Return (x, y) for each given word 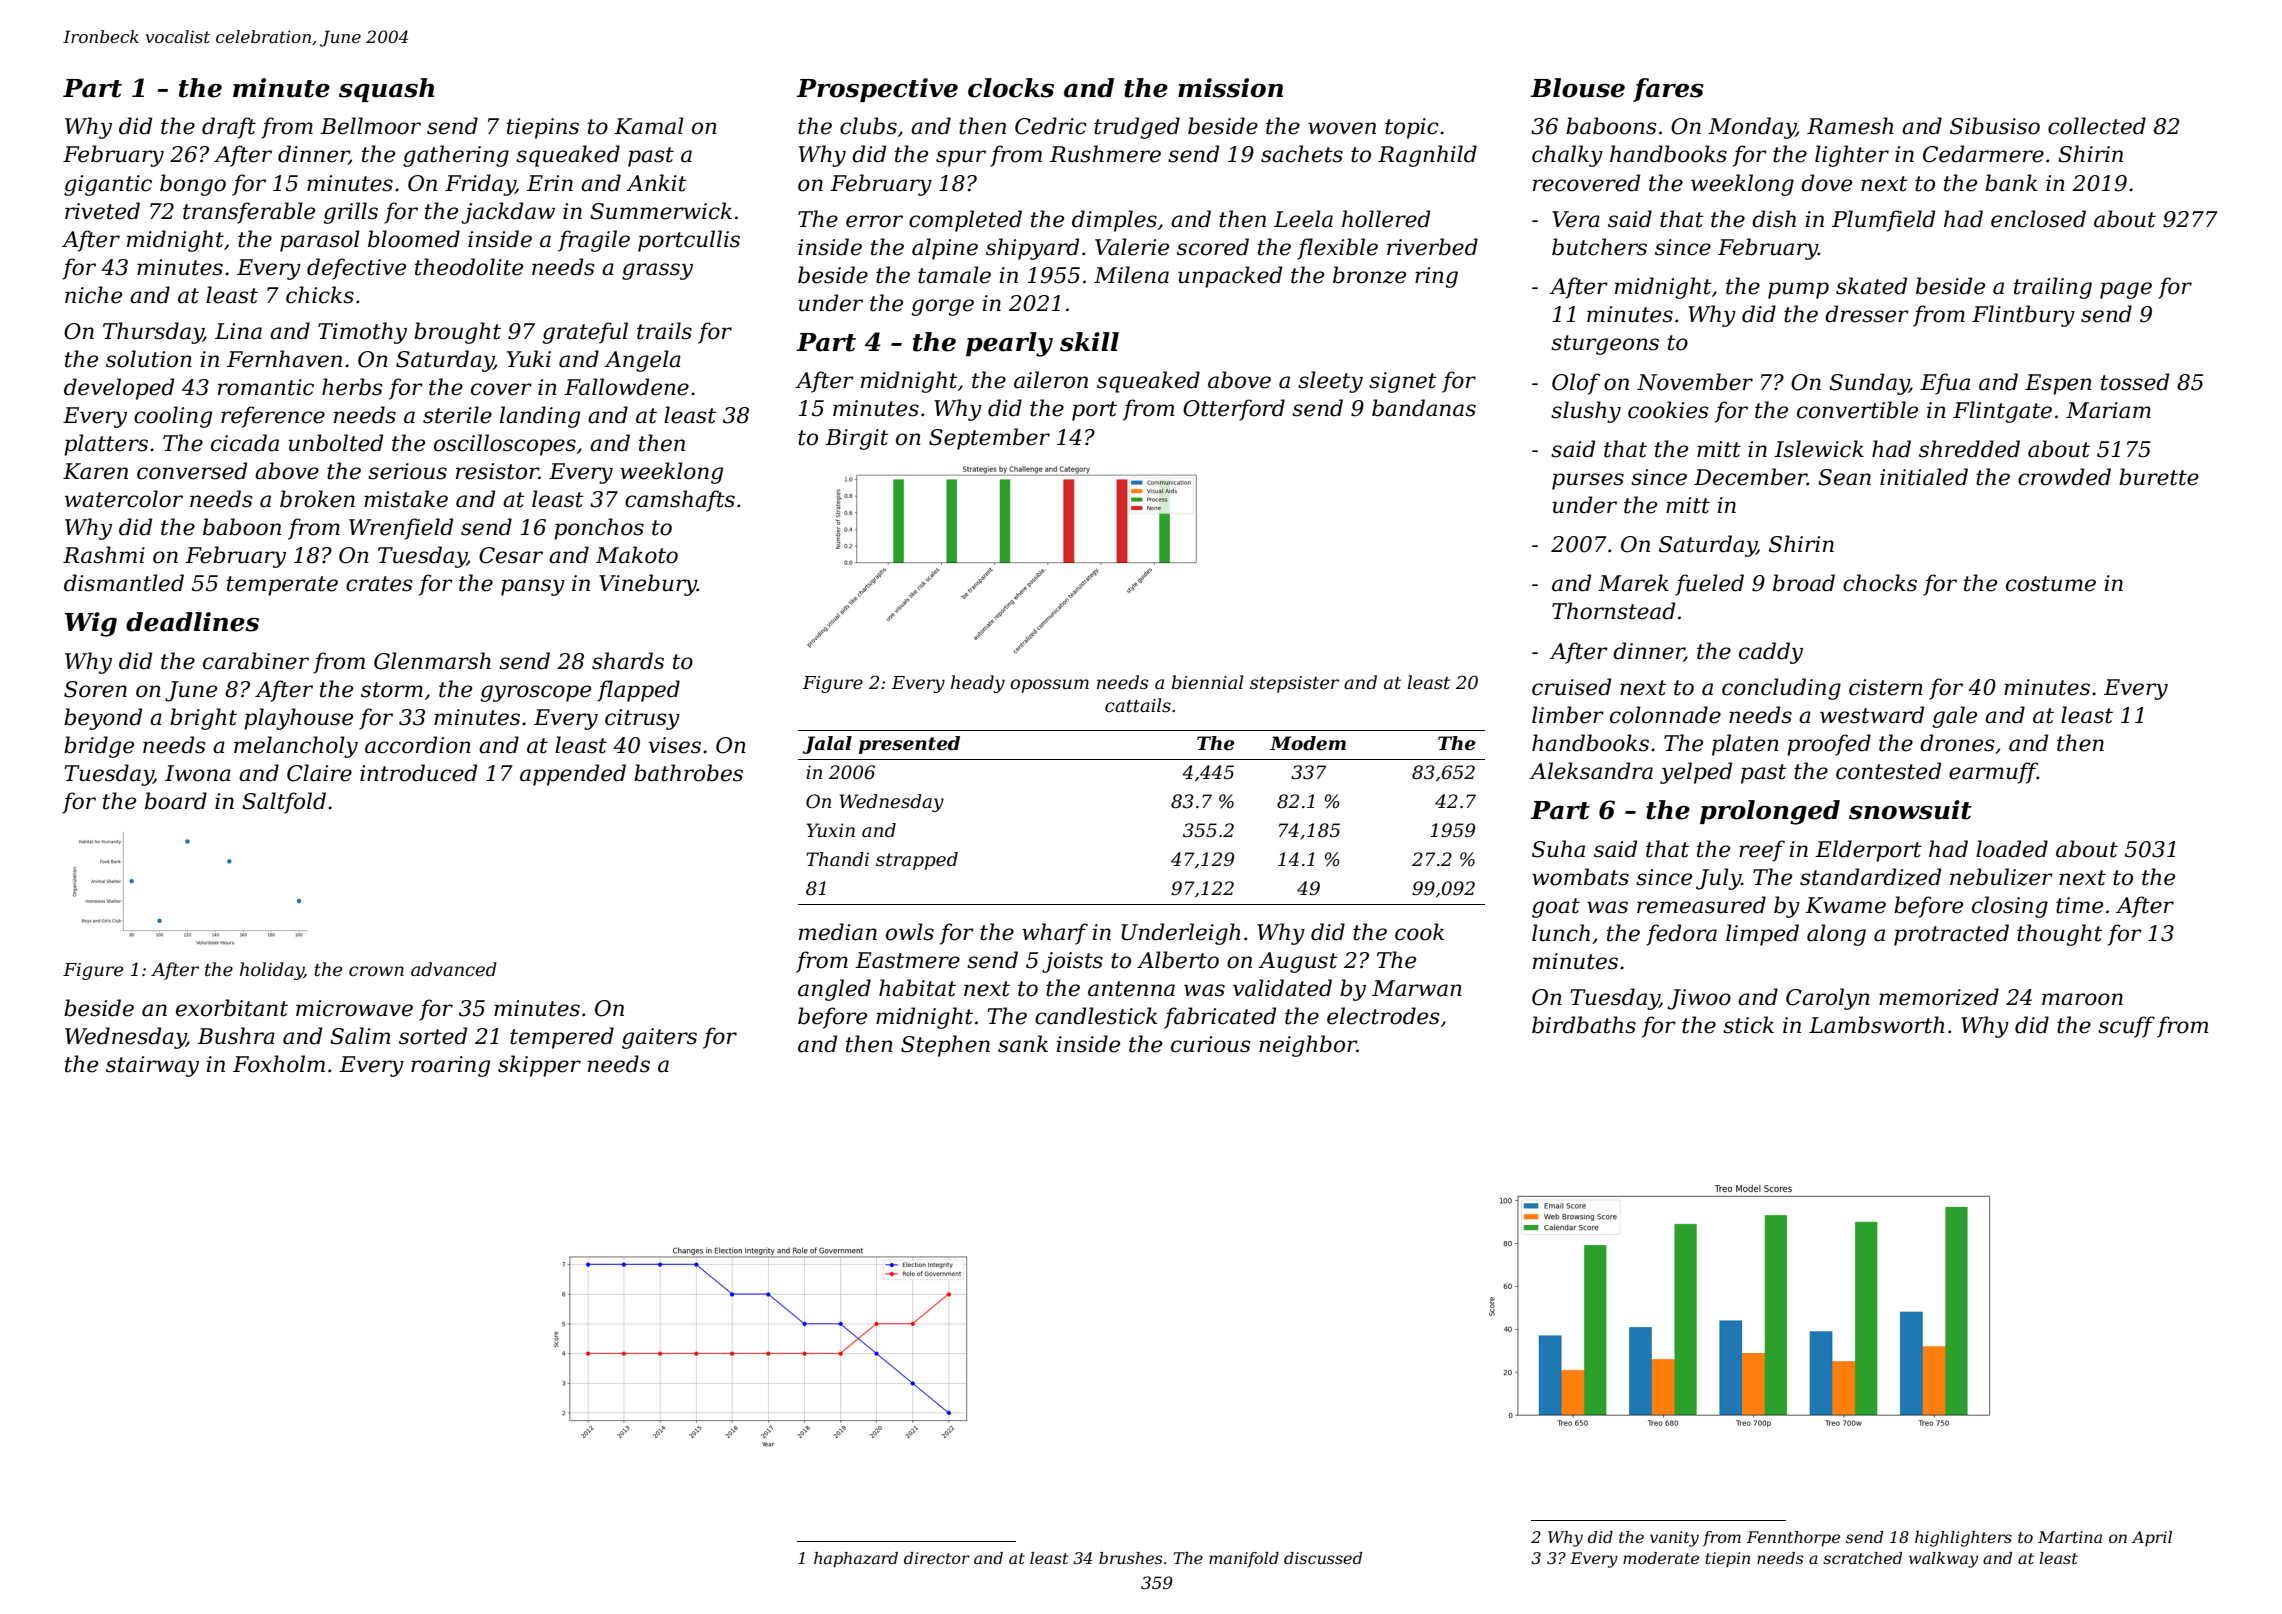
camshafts (680, 501)
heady (978, 684)
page (2126, 290)
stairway (152, 1066)
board (176, 801)
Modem (1308, 743)
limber (1568, 715)
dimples (1114, 221)
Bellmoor (370, 126)
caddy (1771, 653)
